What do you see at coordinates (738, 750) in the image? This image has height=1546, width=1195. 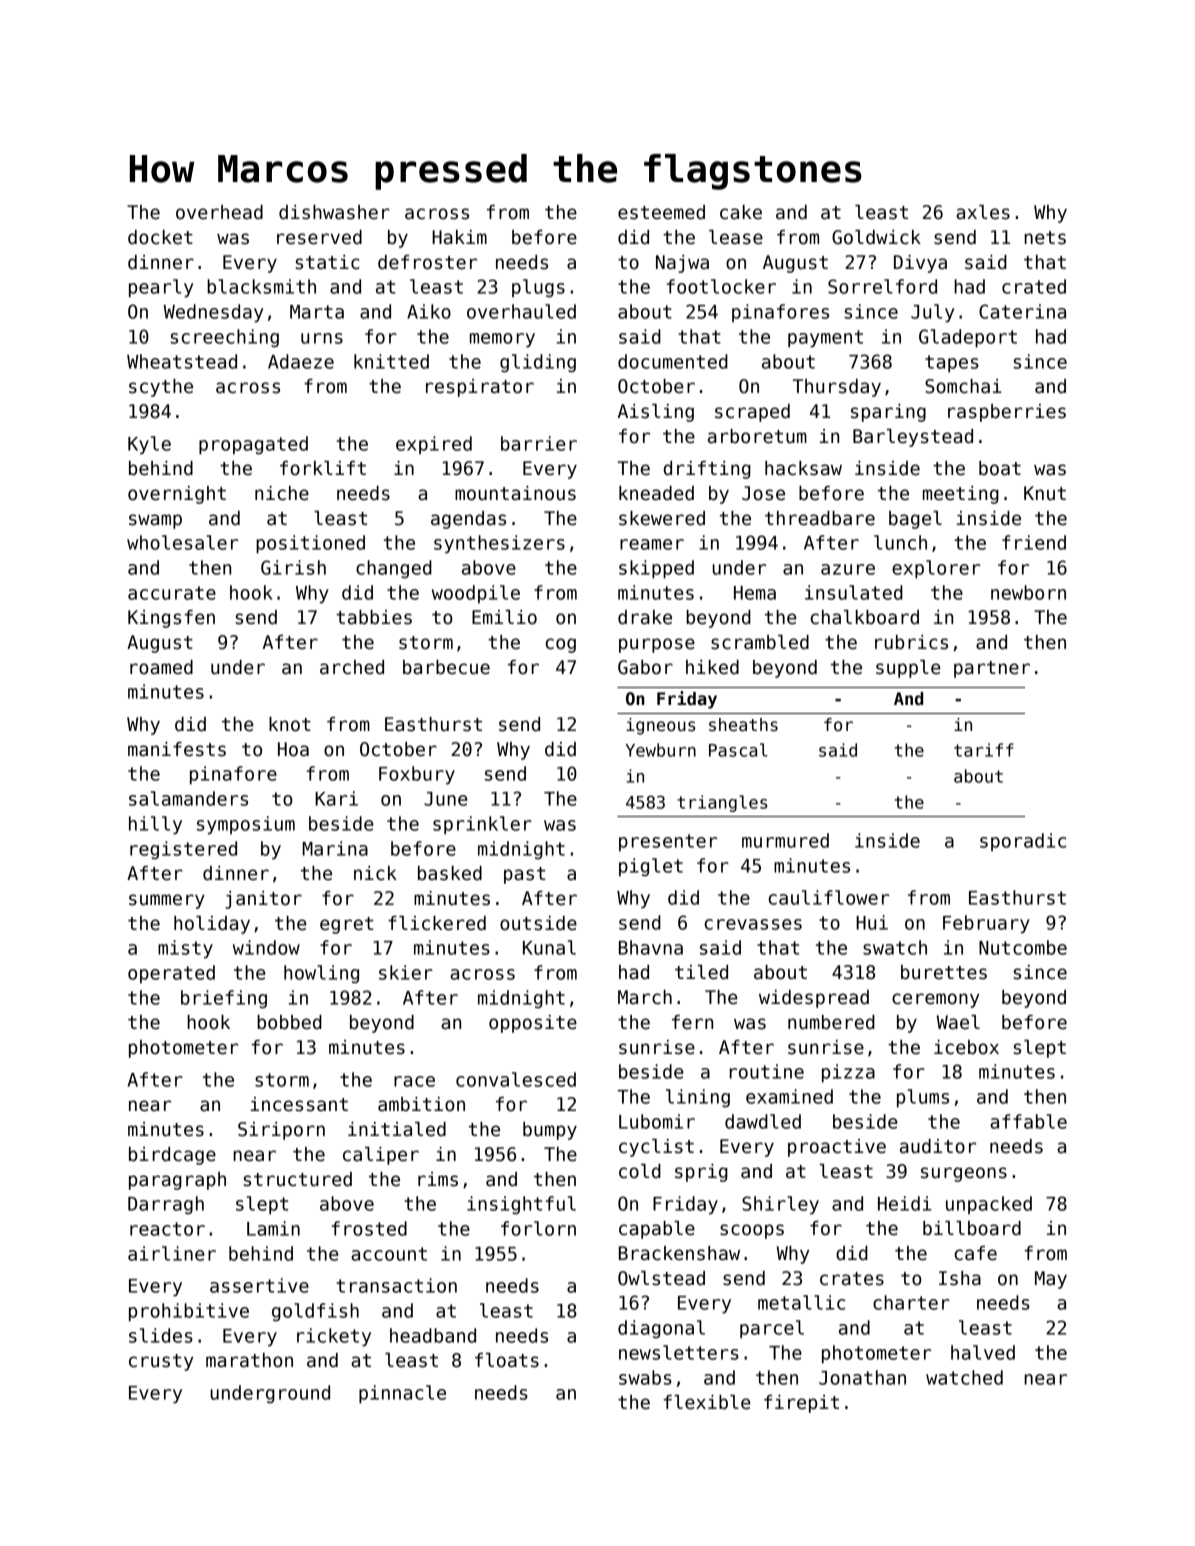 I see `Pascal` at bounding box center [738, 750].
